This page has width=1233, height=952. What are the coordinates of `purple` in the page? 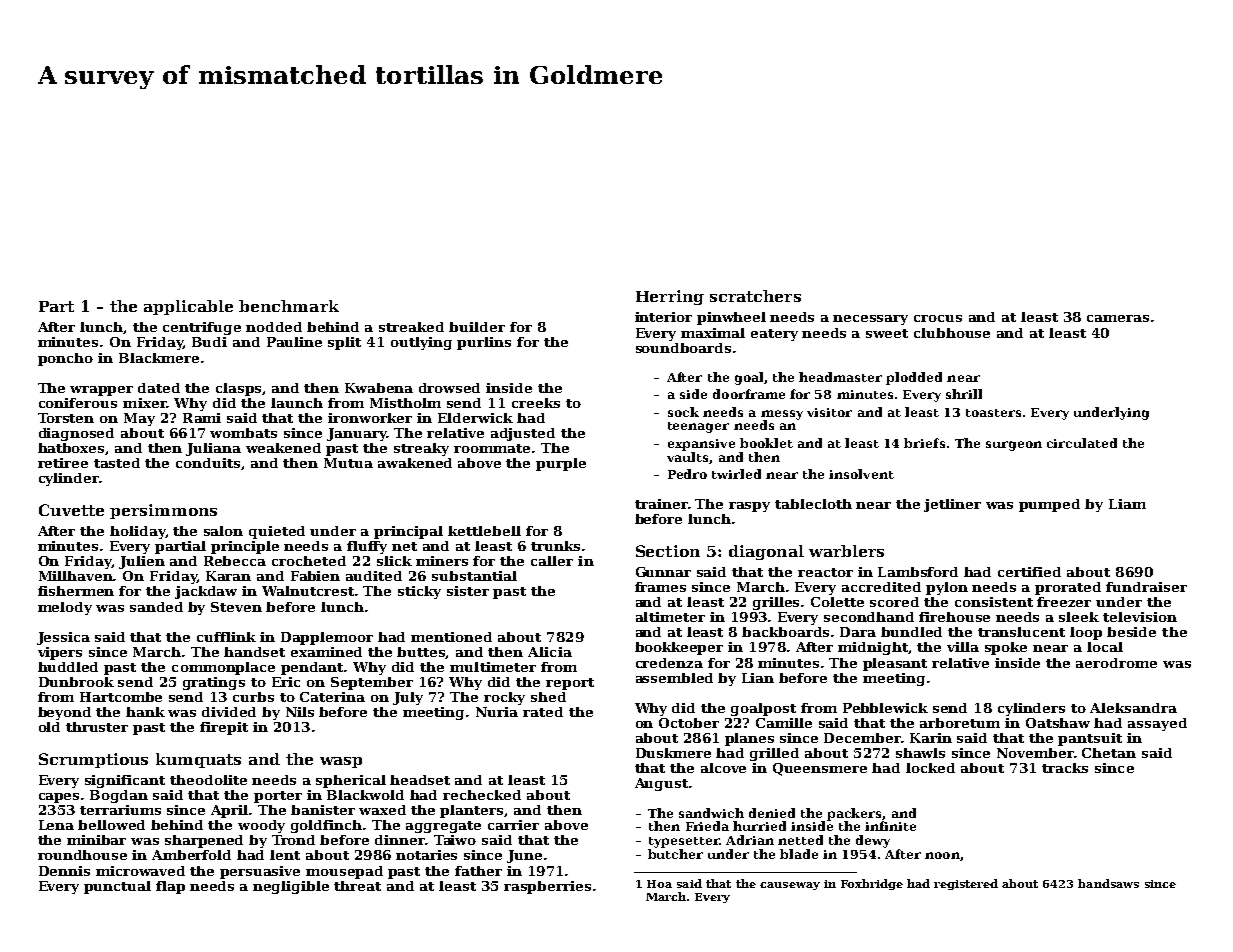 It's located at (561, 464).
